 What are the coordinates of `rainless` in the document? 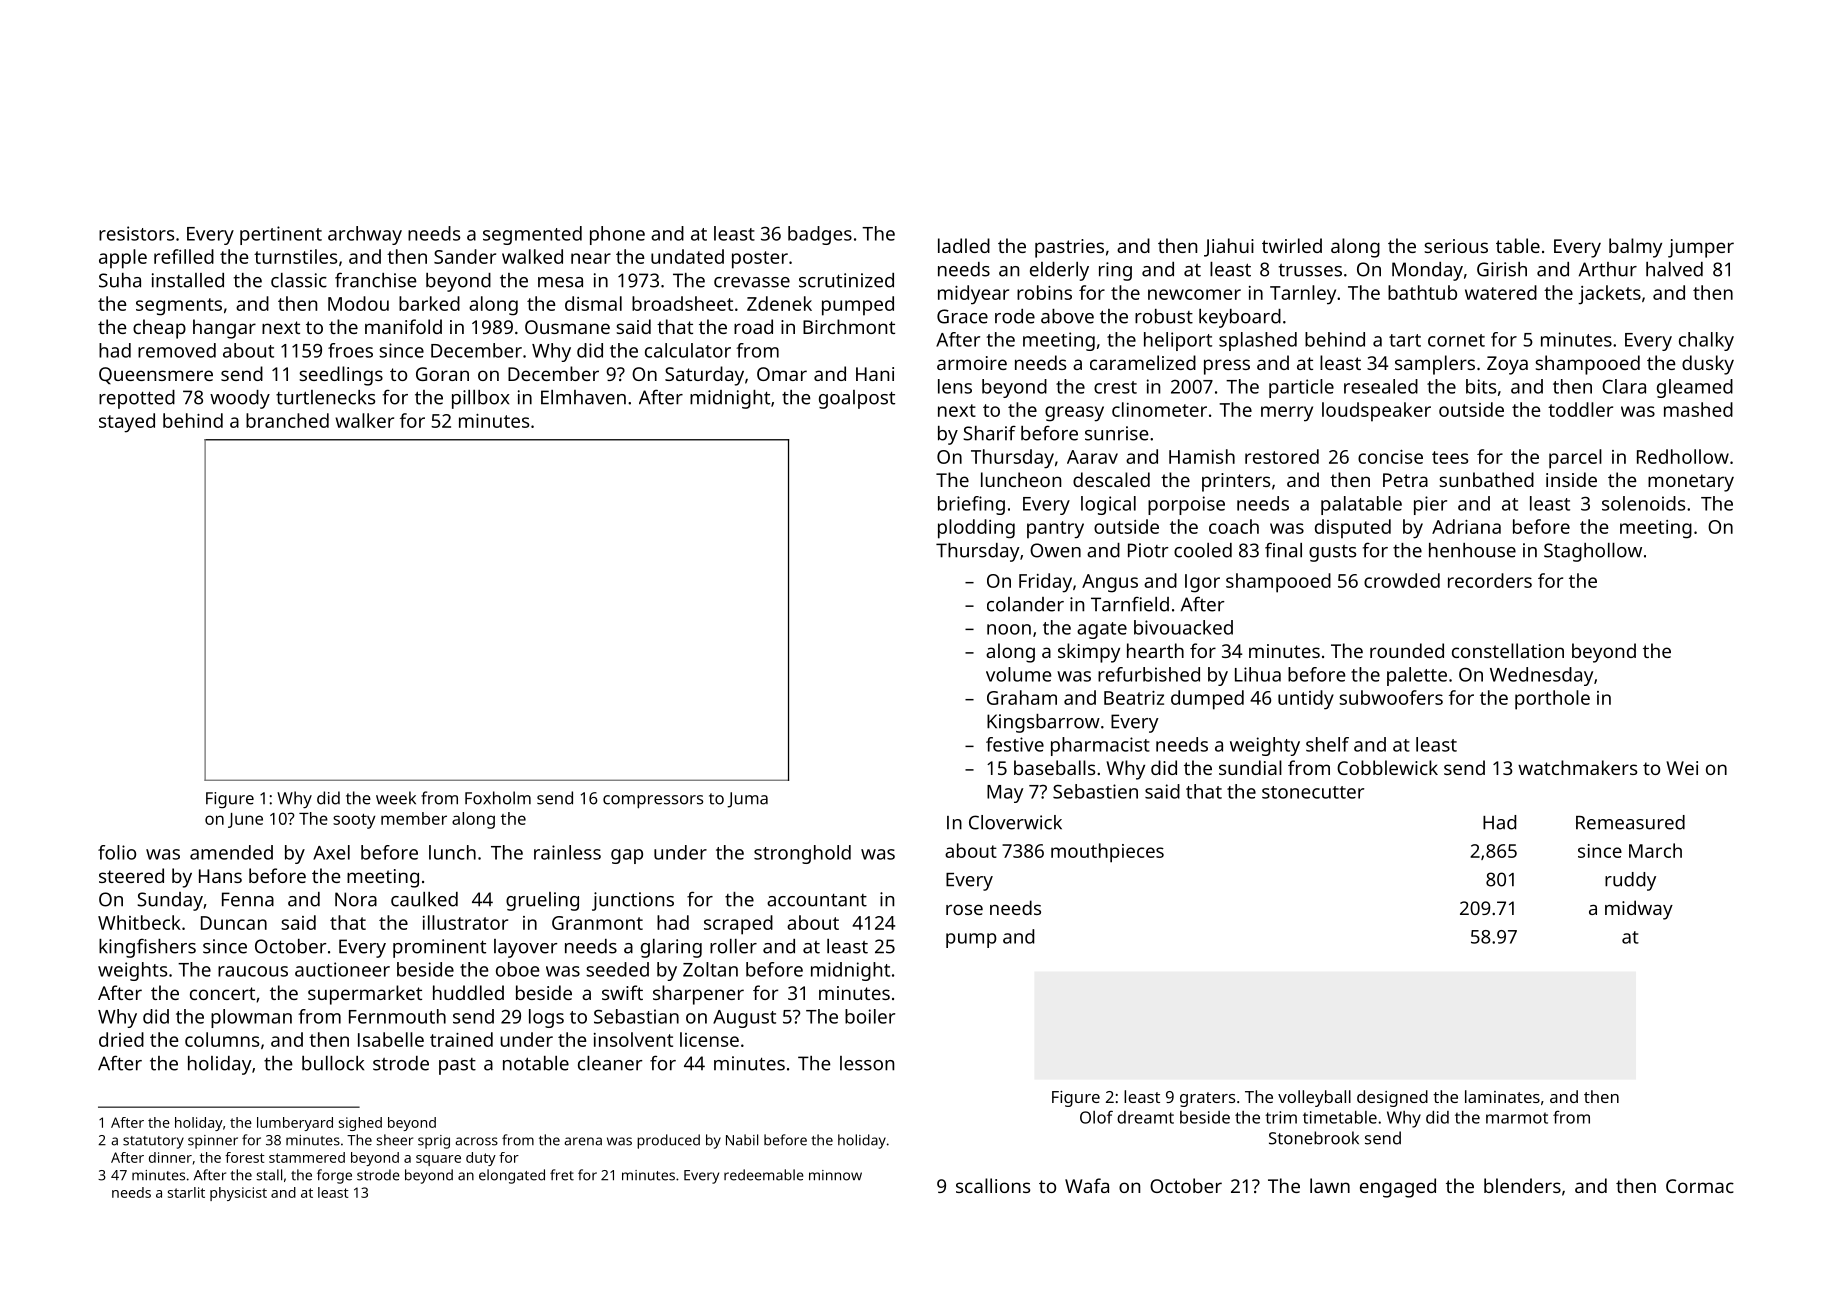 It's located at (567, 852).
